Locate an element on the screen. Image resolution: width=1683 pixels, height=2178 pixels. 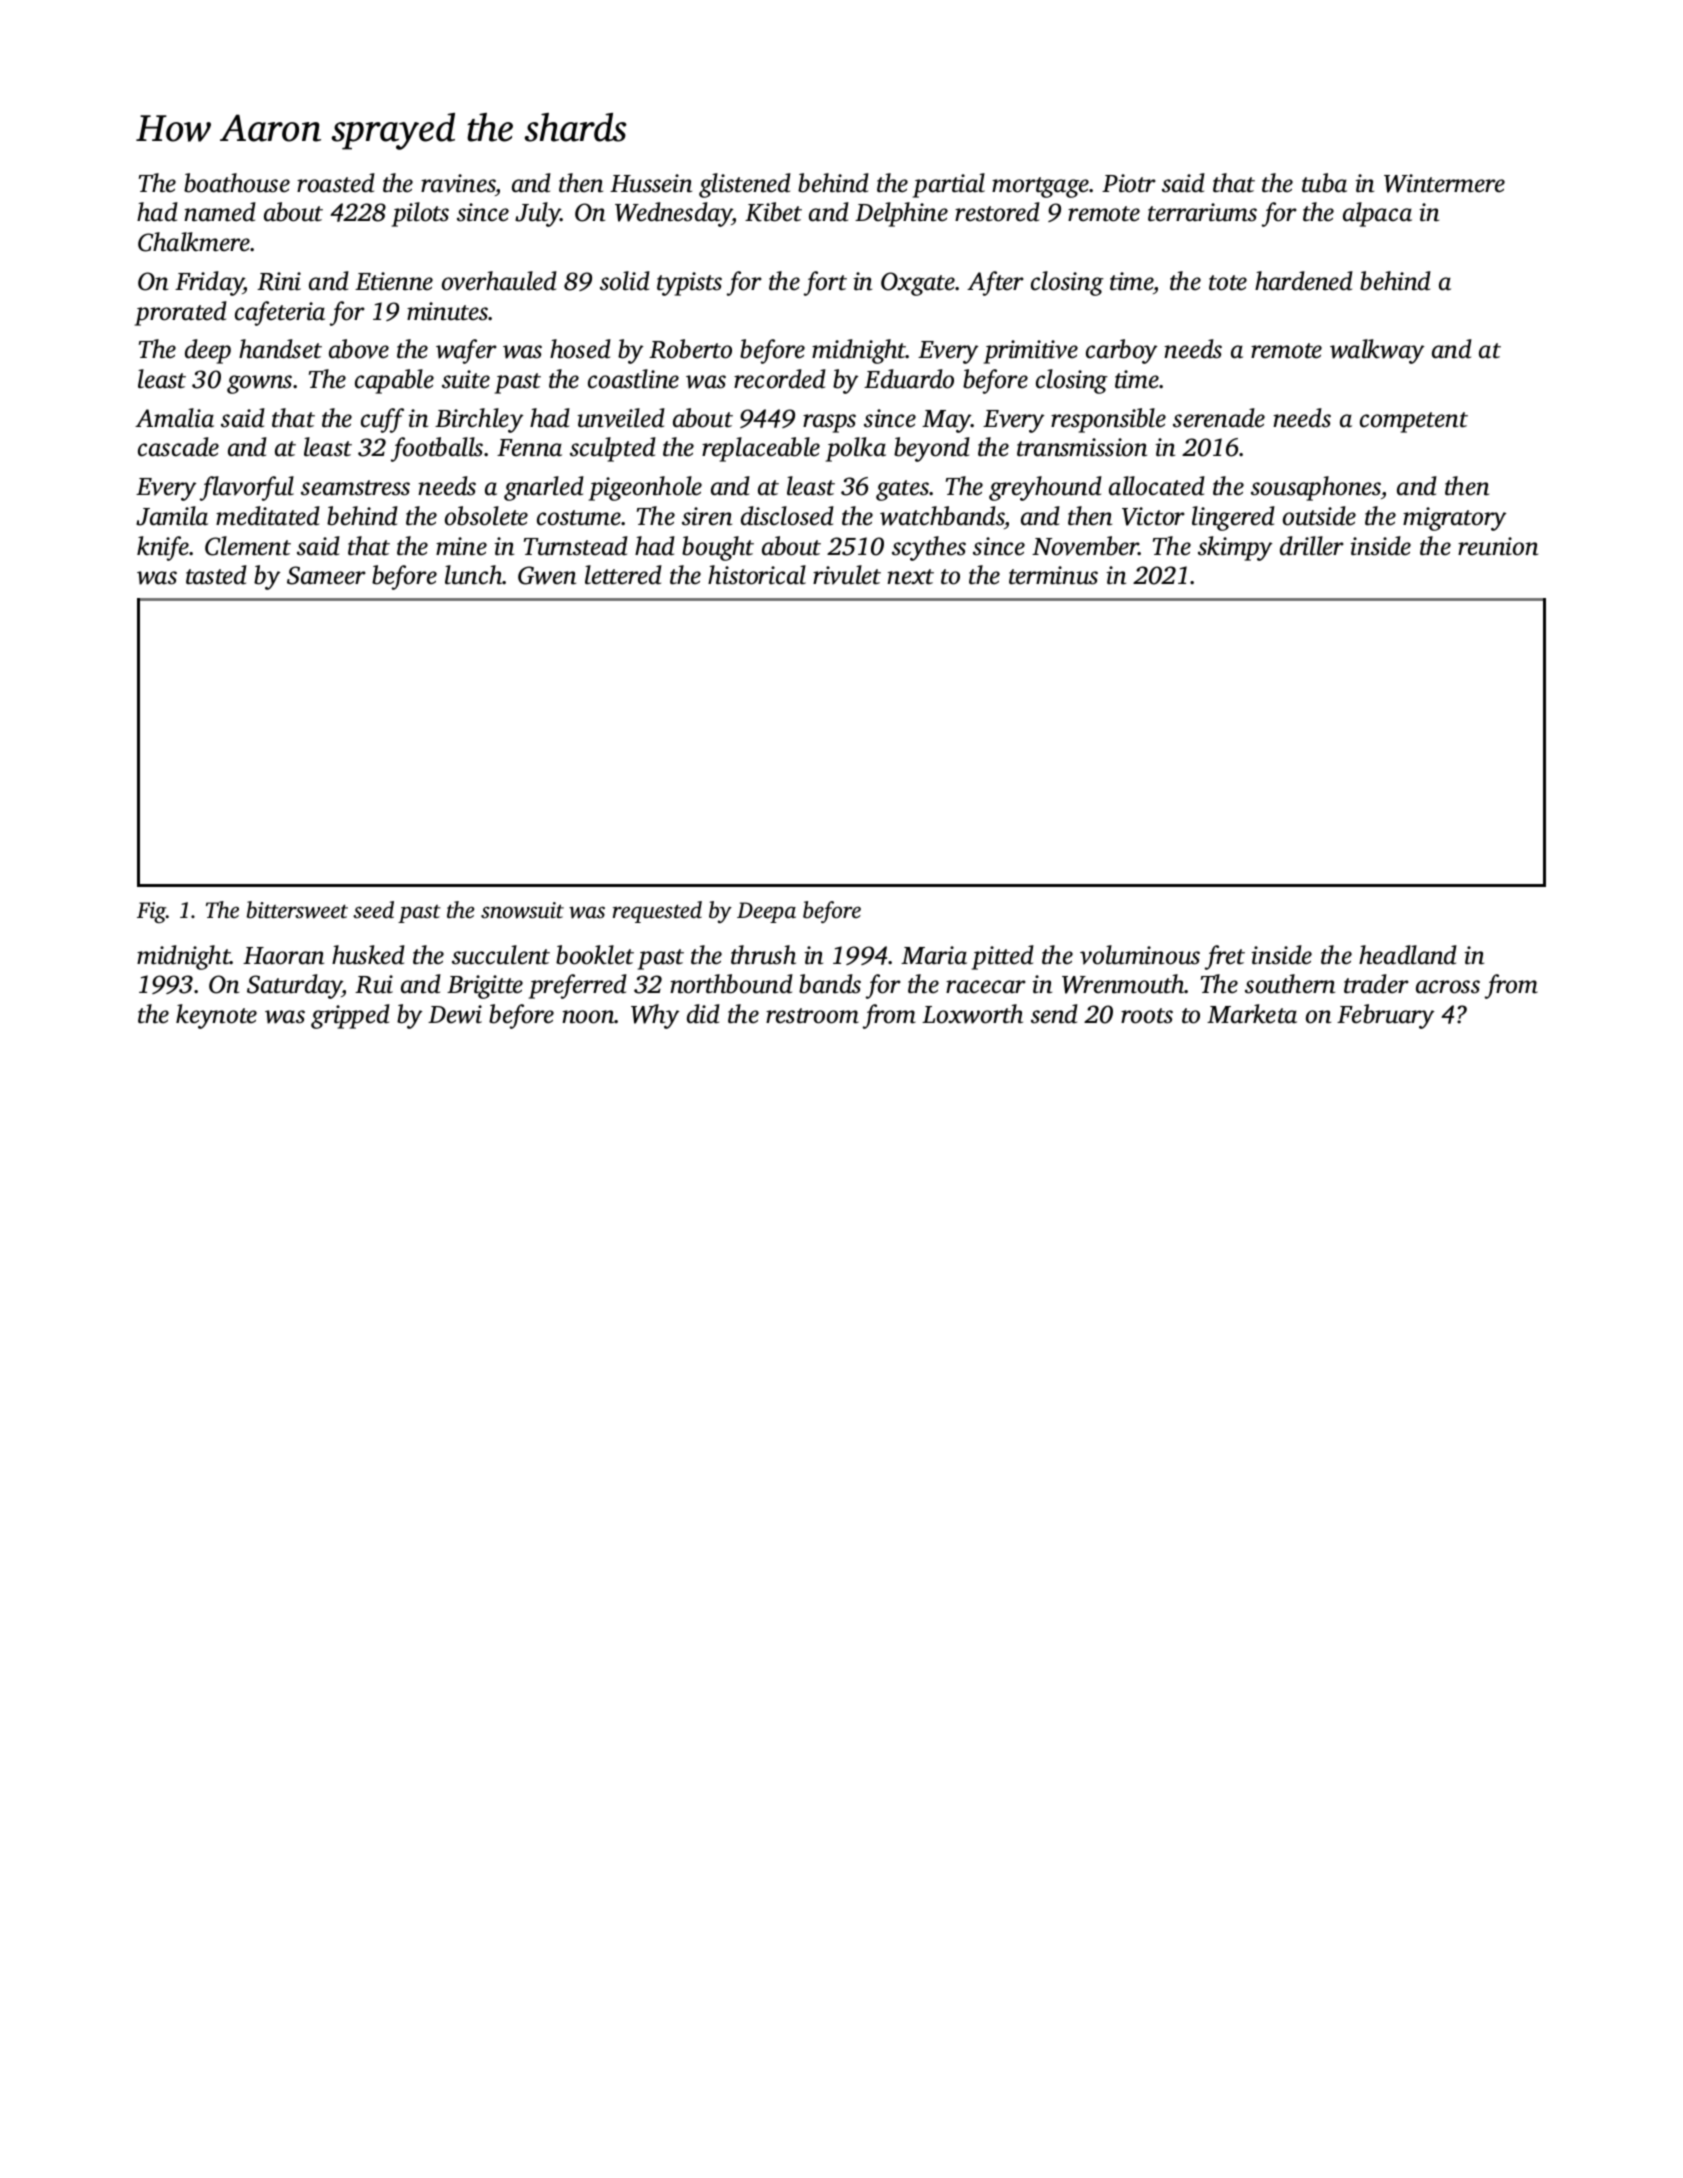
alpaca is located at coordinates (1377, 214).
